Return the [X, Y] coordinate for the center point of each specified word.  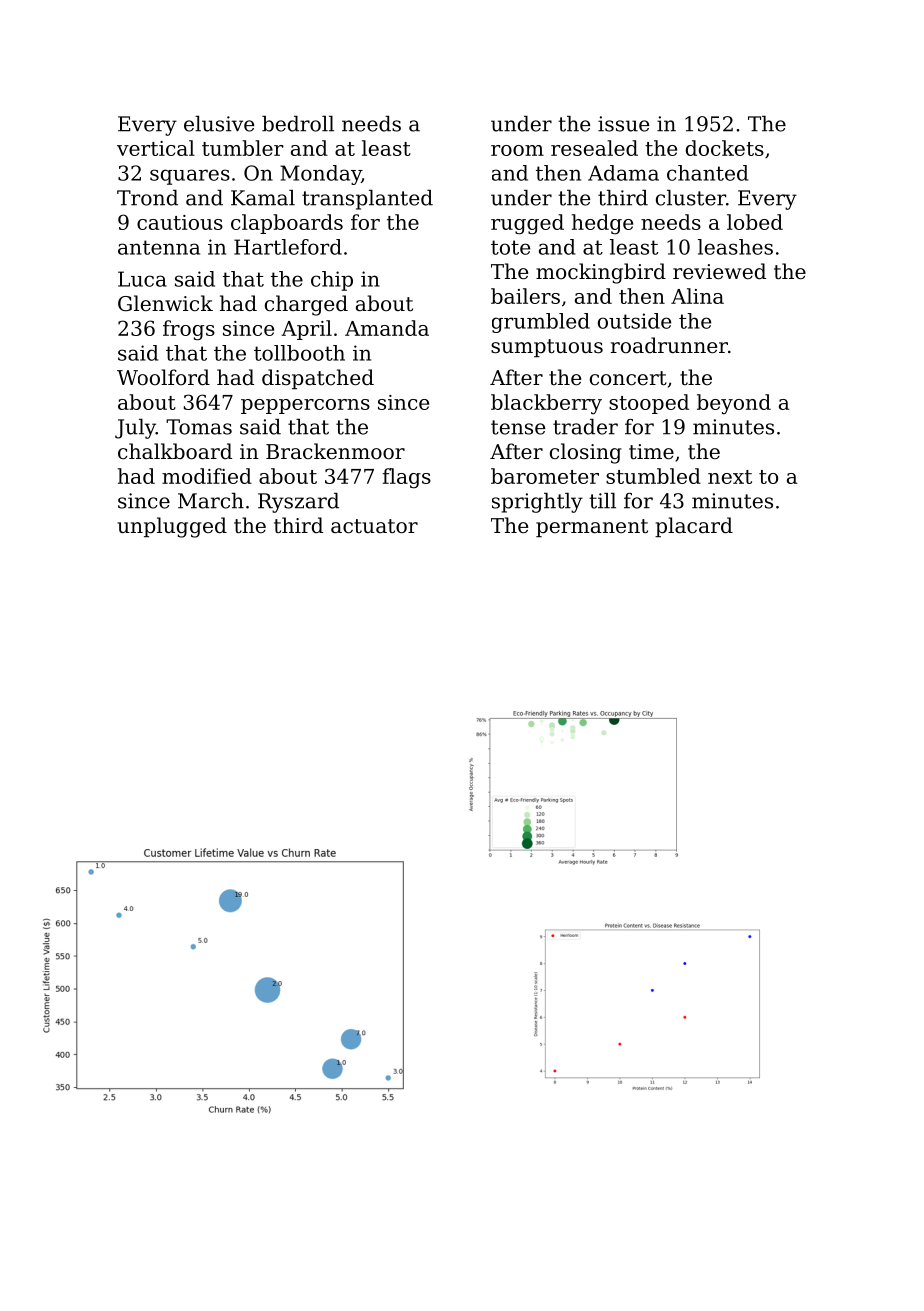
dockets [725, 148]
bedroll [298, 124]
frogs [189, 330]
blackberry [546, 404]
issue [623, 124]
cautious [180, 222]
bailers [525, 296]
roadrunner [669, 345]
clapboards [287, 224]
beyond [734, 404]
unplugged [172, 527]
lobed [755, 222]
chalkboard [175, 451]
